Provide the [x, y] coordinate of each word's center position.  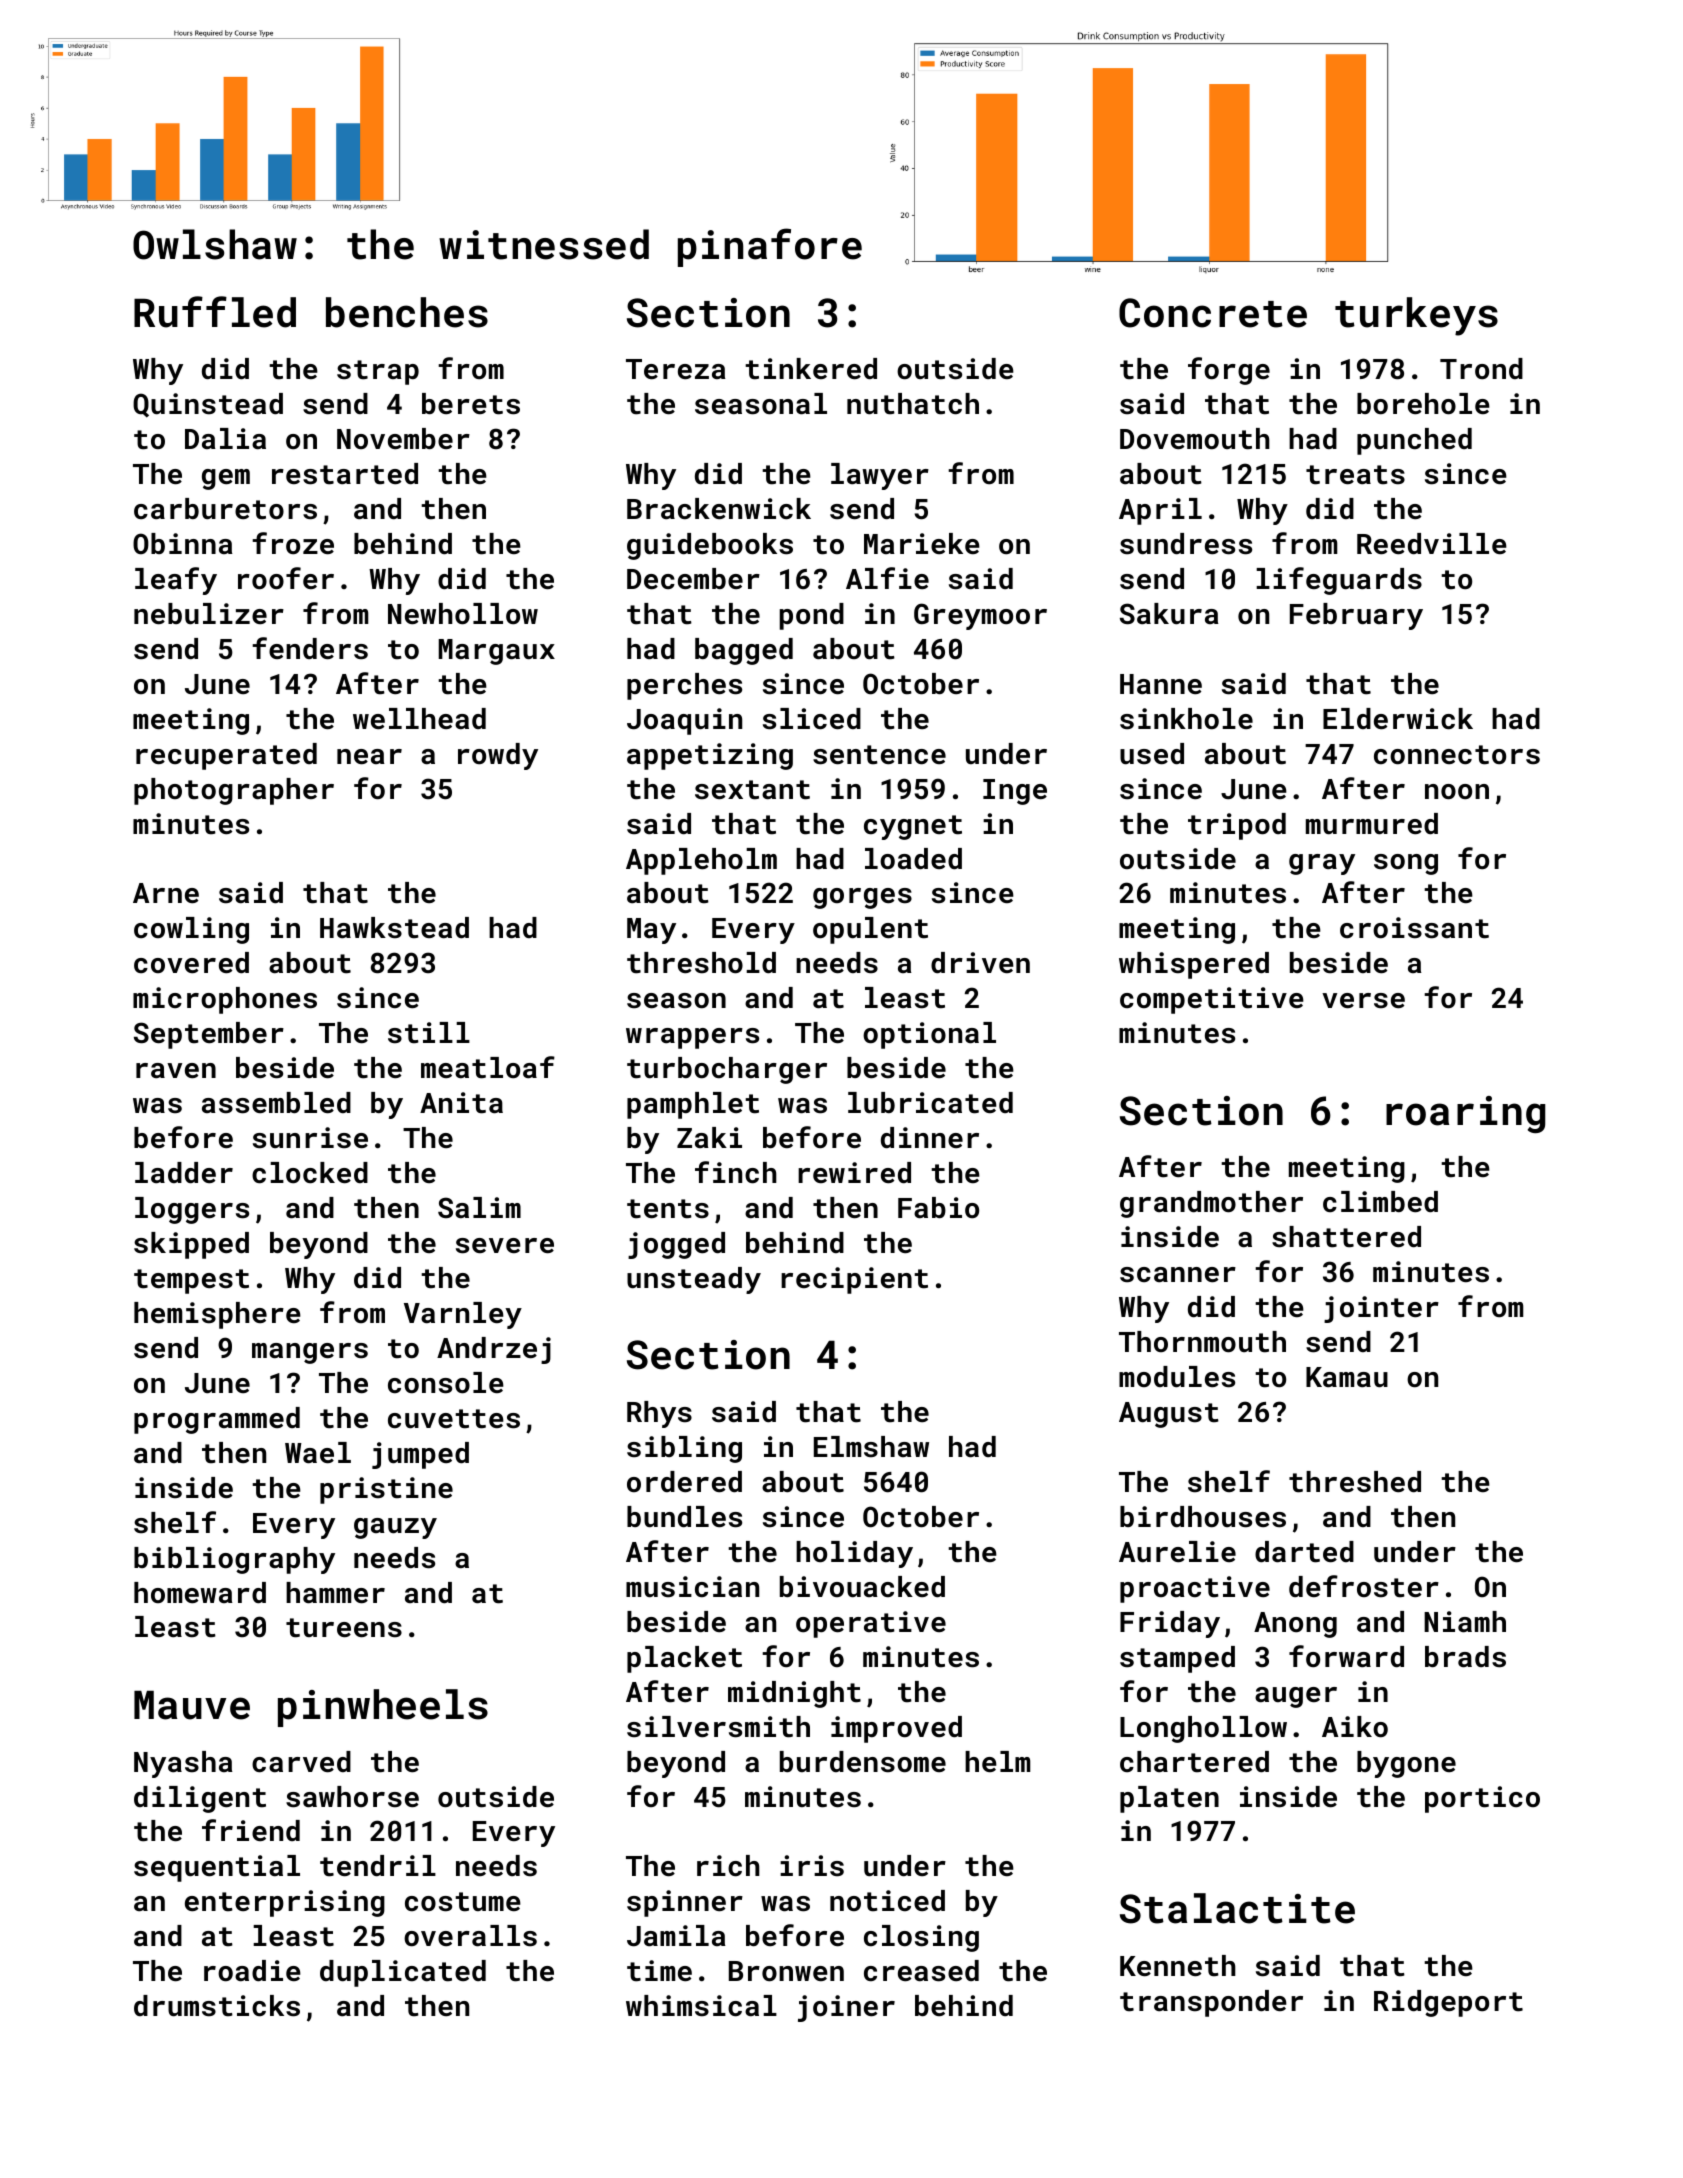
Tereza [676, 369]
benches [407, 312]
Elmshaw [871, 1447]
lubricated [930, 1103]
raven [176, 1071]
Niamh [1465, 1622]
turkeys [1416, 316]
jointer [1381, 1309]
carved [301, 1762]
